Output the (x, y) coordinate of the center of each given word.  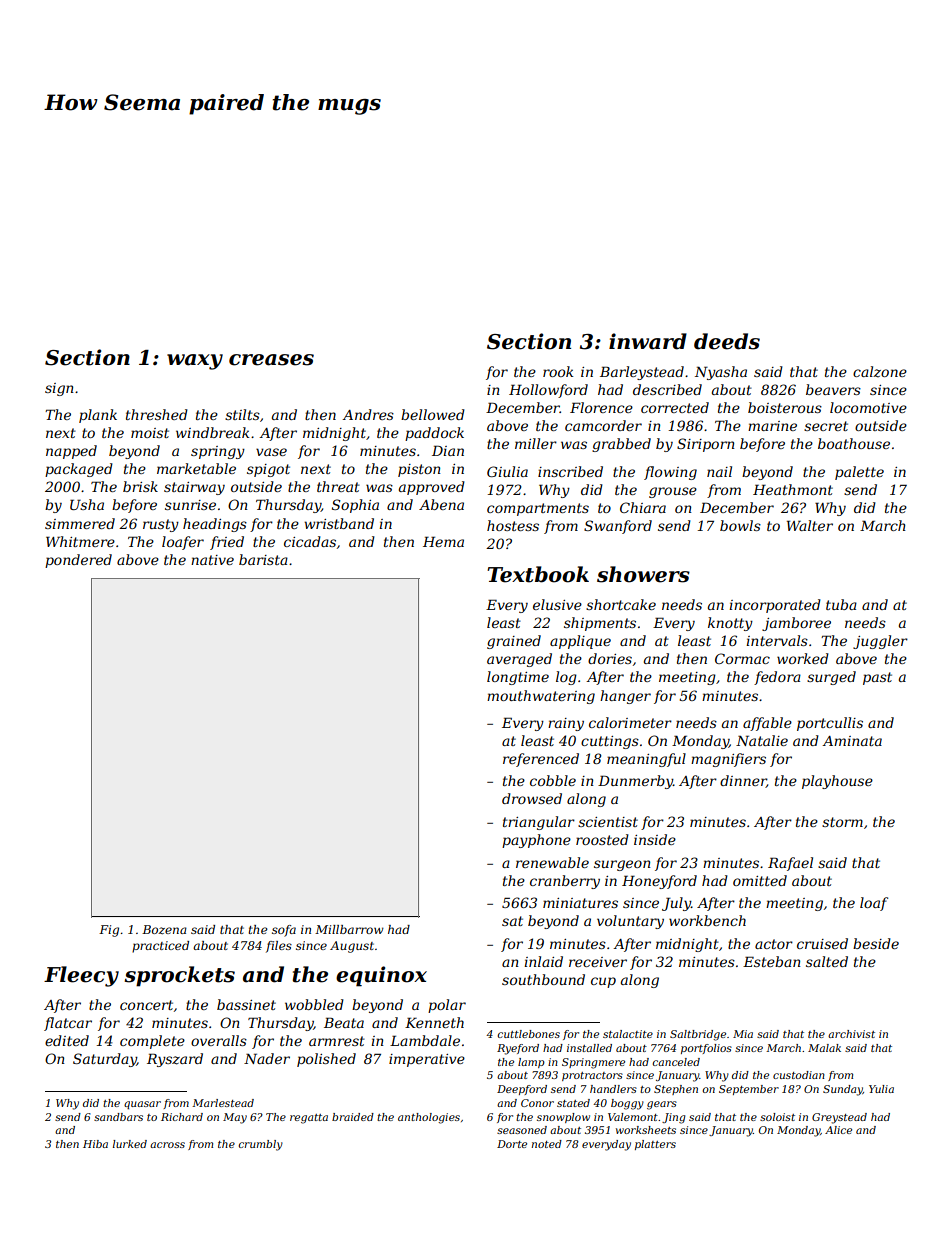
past (877, 678)
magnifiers (728, 760)
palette (859, 473)
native (212, 560)
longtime (518, 678)
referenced (541, 760)
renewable (552, 862)
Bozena (164, 929)
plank (98, 416)
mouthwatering (541, 697)
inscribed (570, 471)
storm (842, 822)
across (167, 1145)
